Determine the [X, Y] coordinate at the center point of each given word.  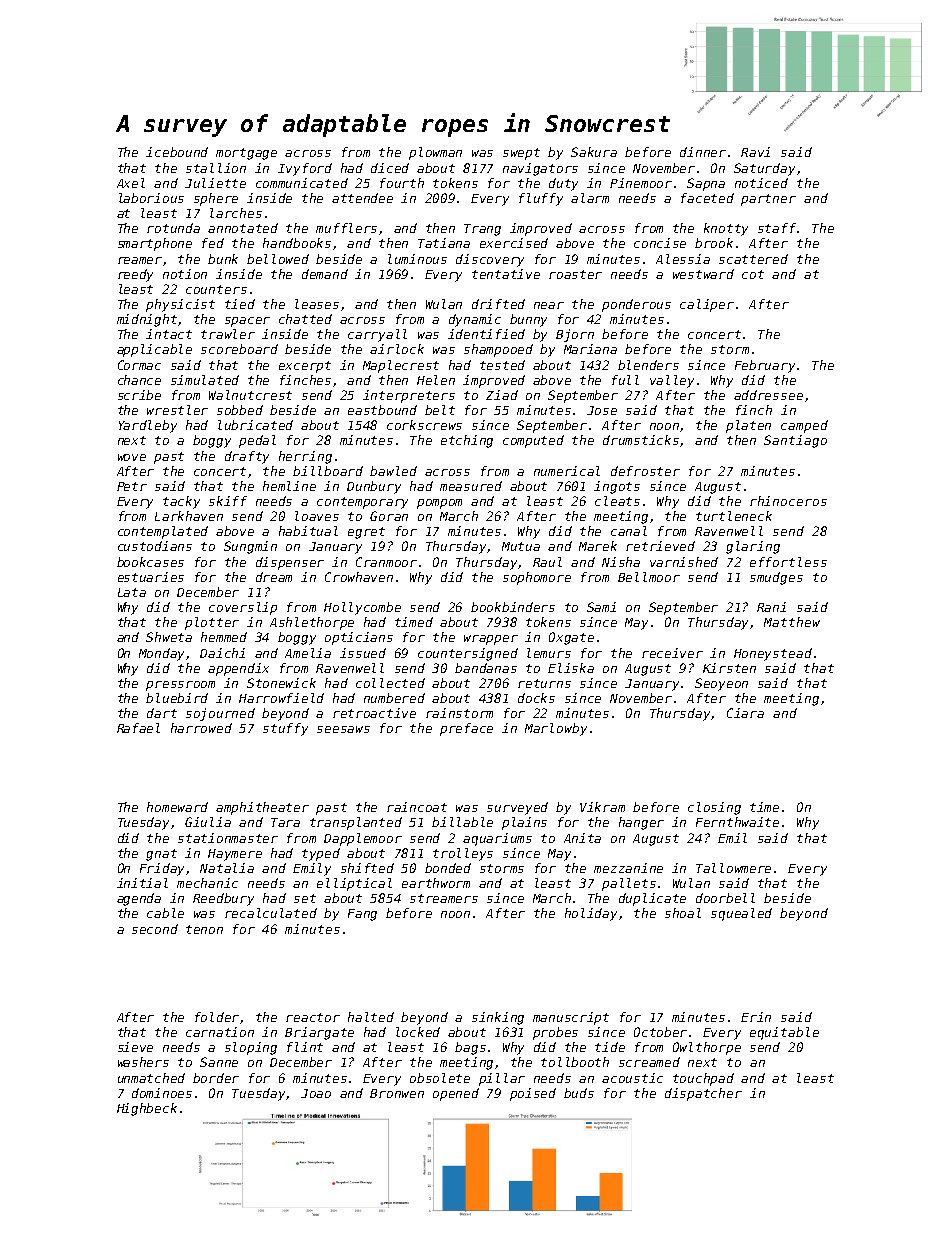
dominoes [162, 1093]
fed [213, 243]
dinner [703, 152]
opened [456, 1094]
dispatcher [703, 1094]
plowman [435, 153]
